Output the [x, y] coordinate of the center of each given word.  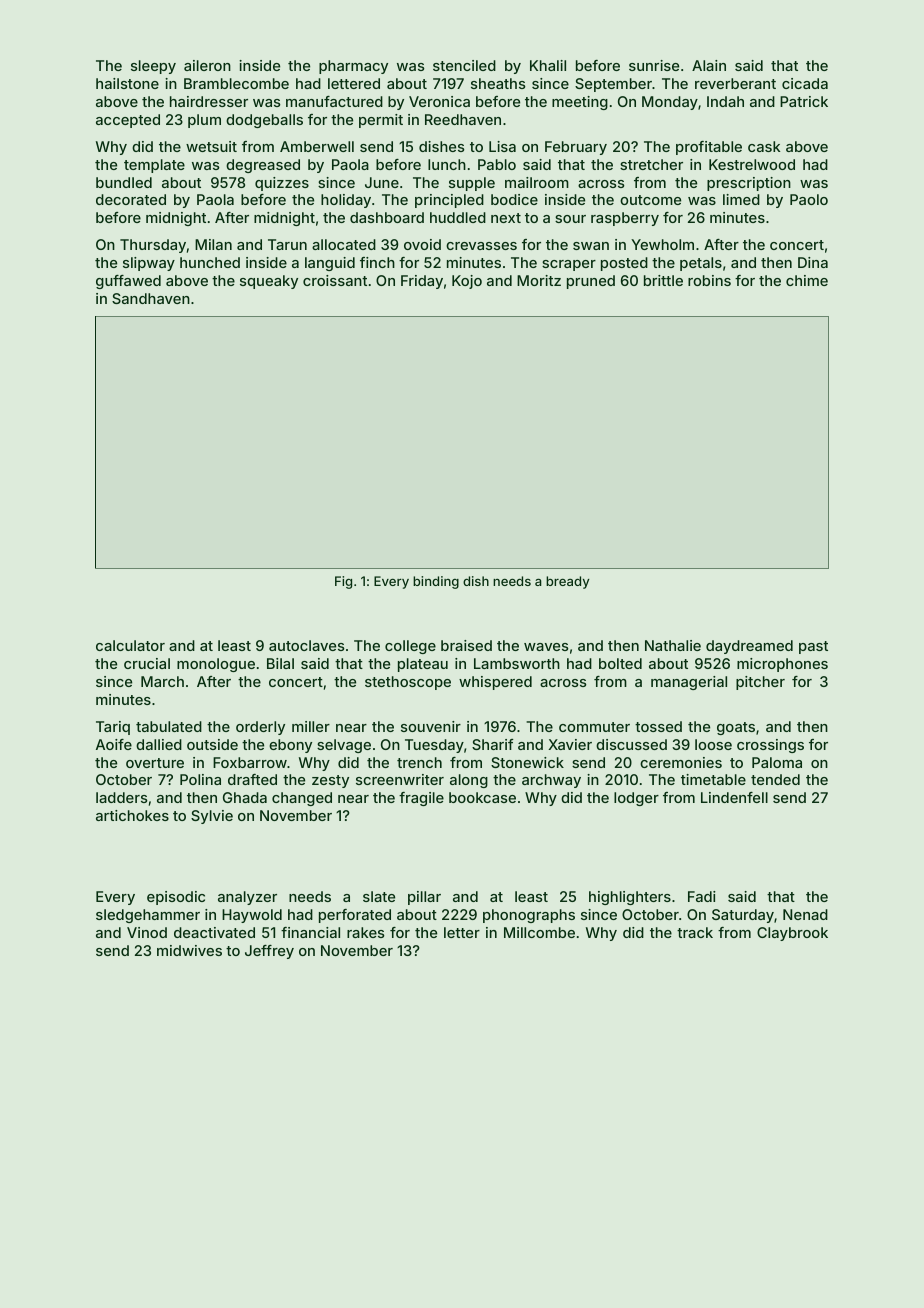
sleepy [153, 67]
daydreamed [749, 647]
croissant [335, 280]
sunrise [654, 65]
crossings [770, 746]
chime [807, 280]
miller [311, 726]
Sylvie [212, 817]
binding [436, 582]
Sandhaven [151, 298]
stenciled [464, 65]
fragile [421, 799]
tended [775, 779]
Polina [200, 779]
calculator [130, 645]
